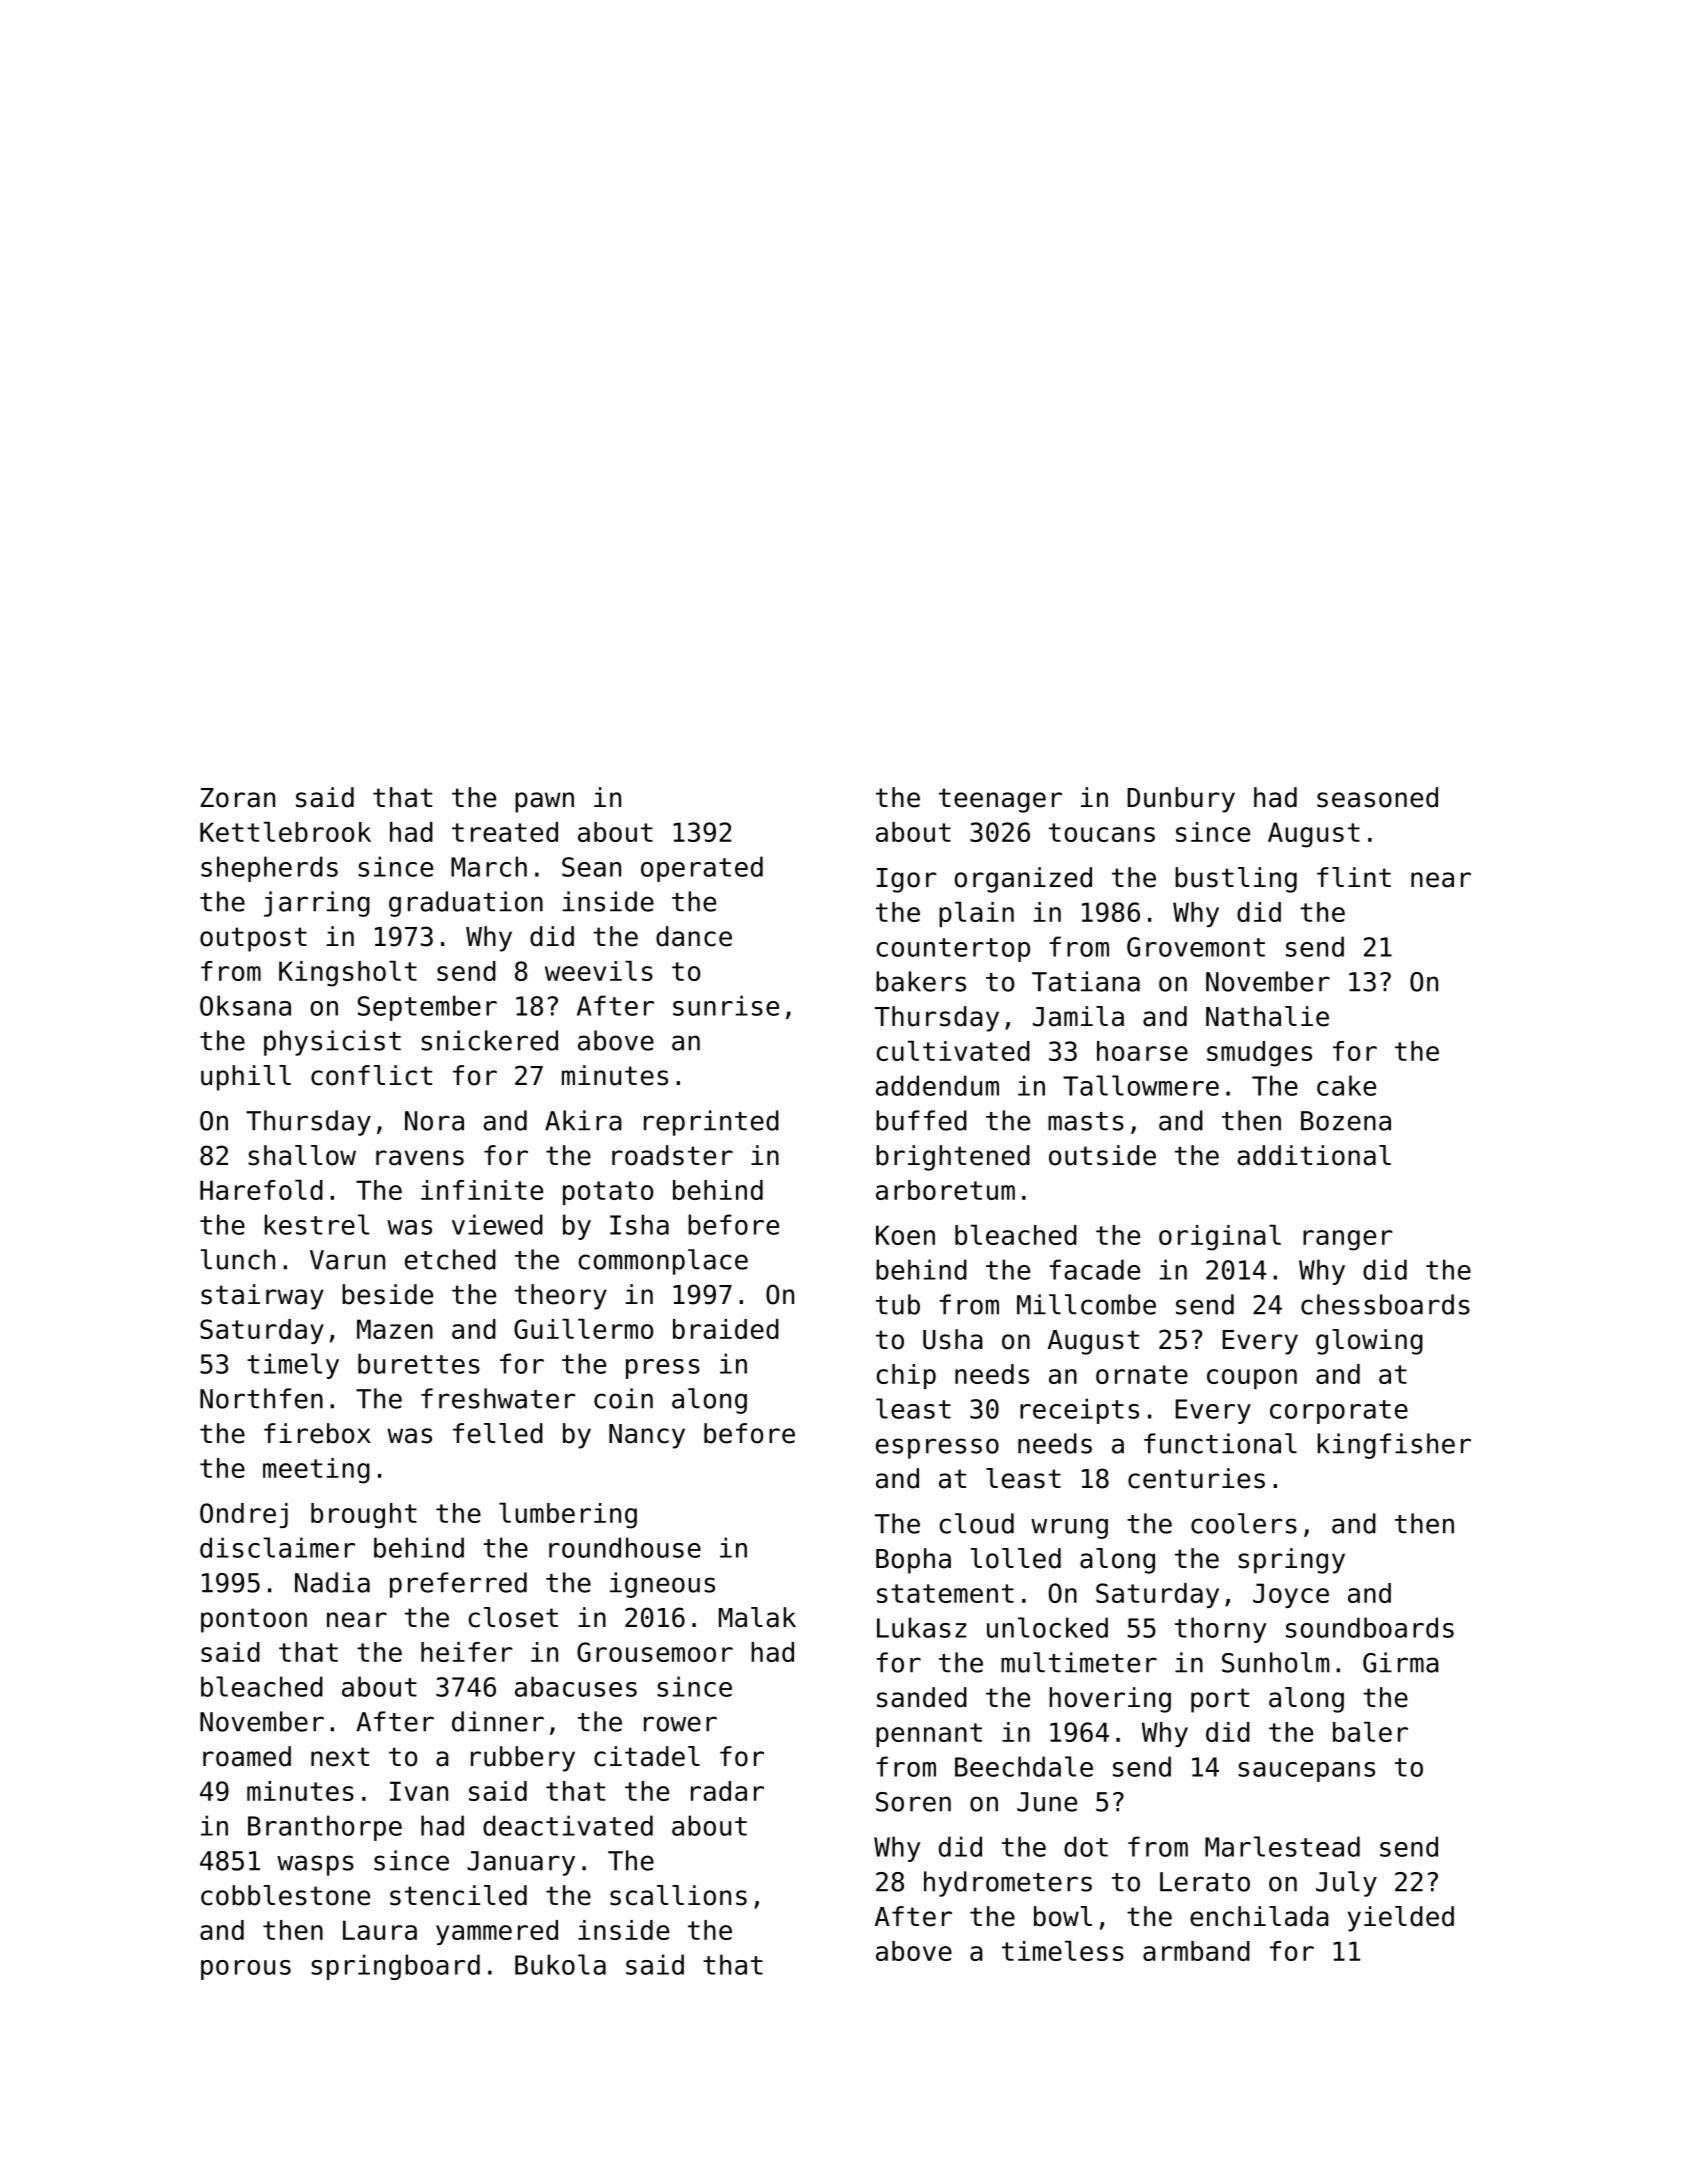 The width and height of the screenshot is (1683, 2178). Describe the element at coordinates (332, 1043) in the screenshot. I see `physicist` at that location.
